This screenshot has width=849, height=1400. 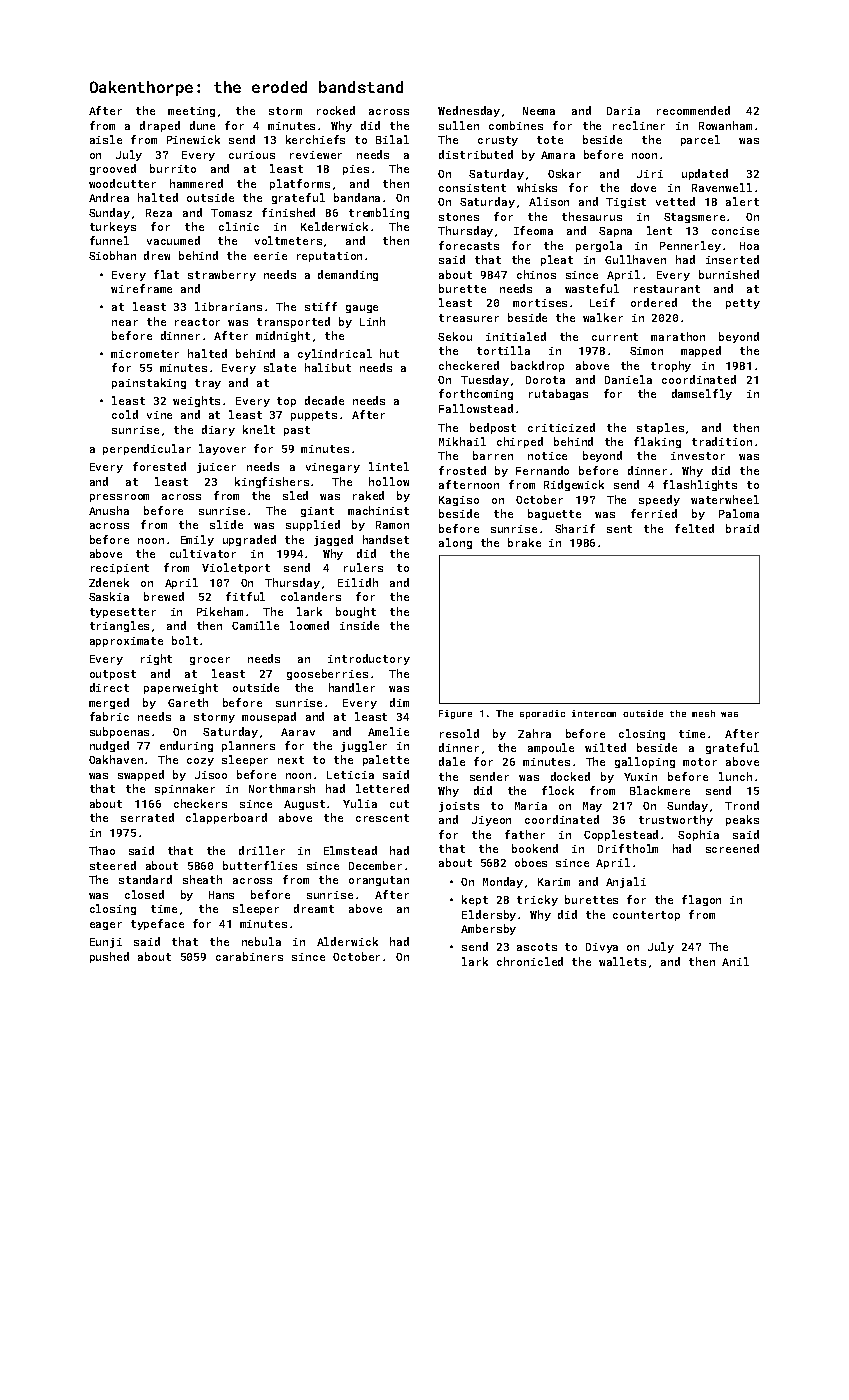 What do you see at coordinates (202, 879) in the screenshot?
I see `sheath` at bounding box center [202, 879].
